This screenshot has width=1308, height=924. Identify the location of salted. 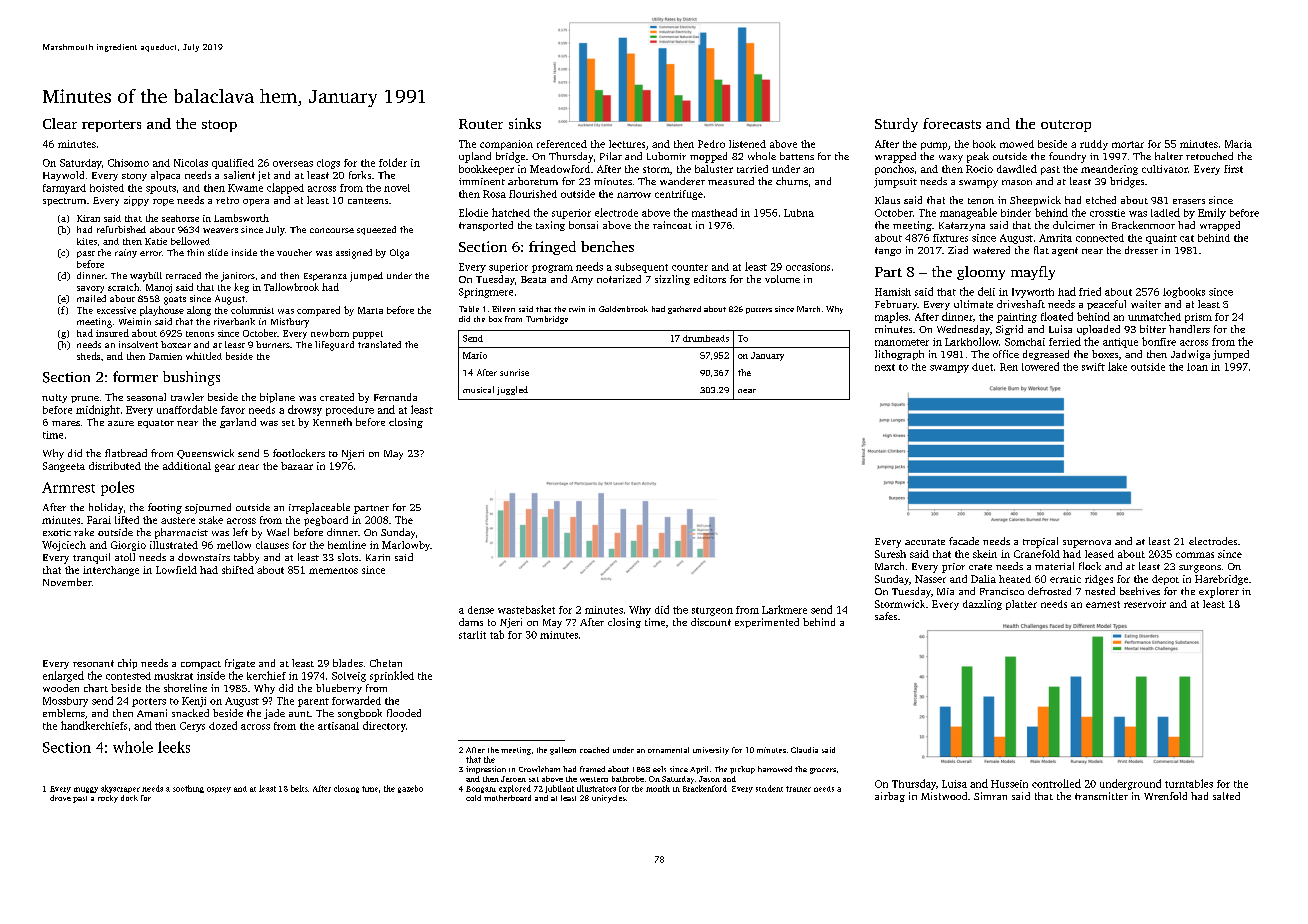
(1226, 796).
